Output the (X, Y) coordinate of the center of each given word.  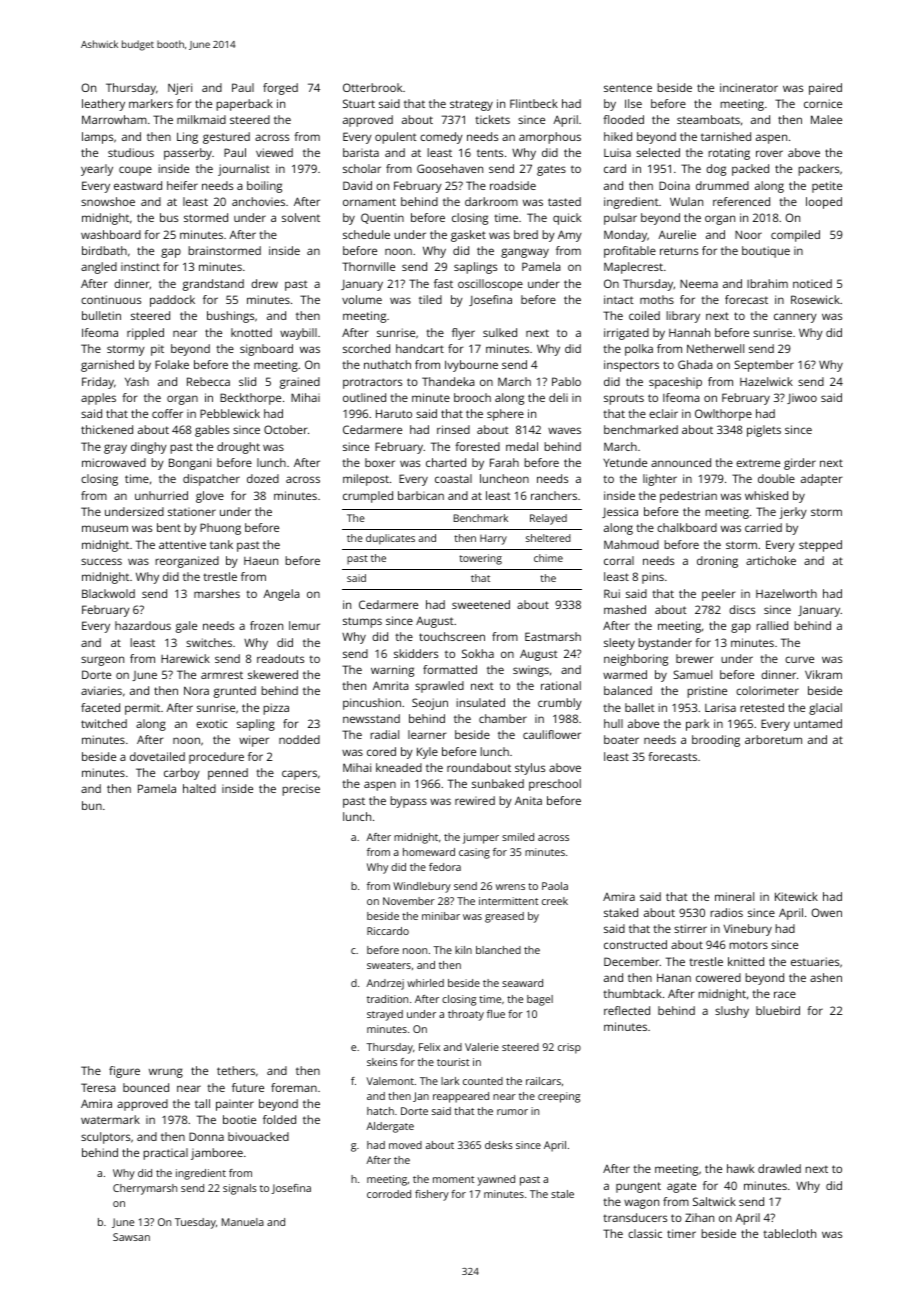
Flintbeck (534, 103)
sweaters (389, 965)
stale (562, 1194)
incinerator (749, 87)
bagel (540, 1000)
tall (202, 1103)
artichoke (771, 560)
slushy (732, 1012)
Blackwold (108, 593)
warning (392, 671)
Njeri (180, 89)
